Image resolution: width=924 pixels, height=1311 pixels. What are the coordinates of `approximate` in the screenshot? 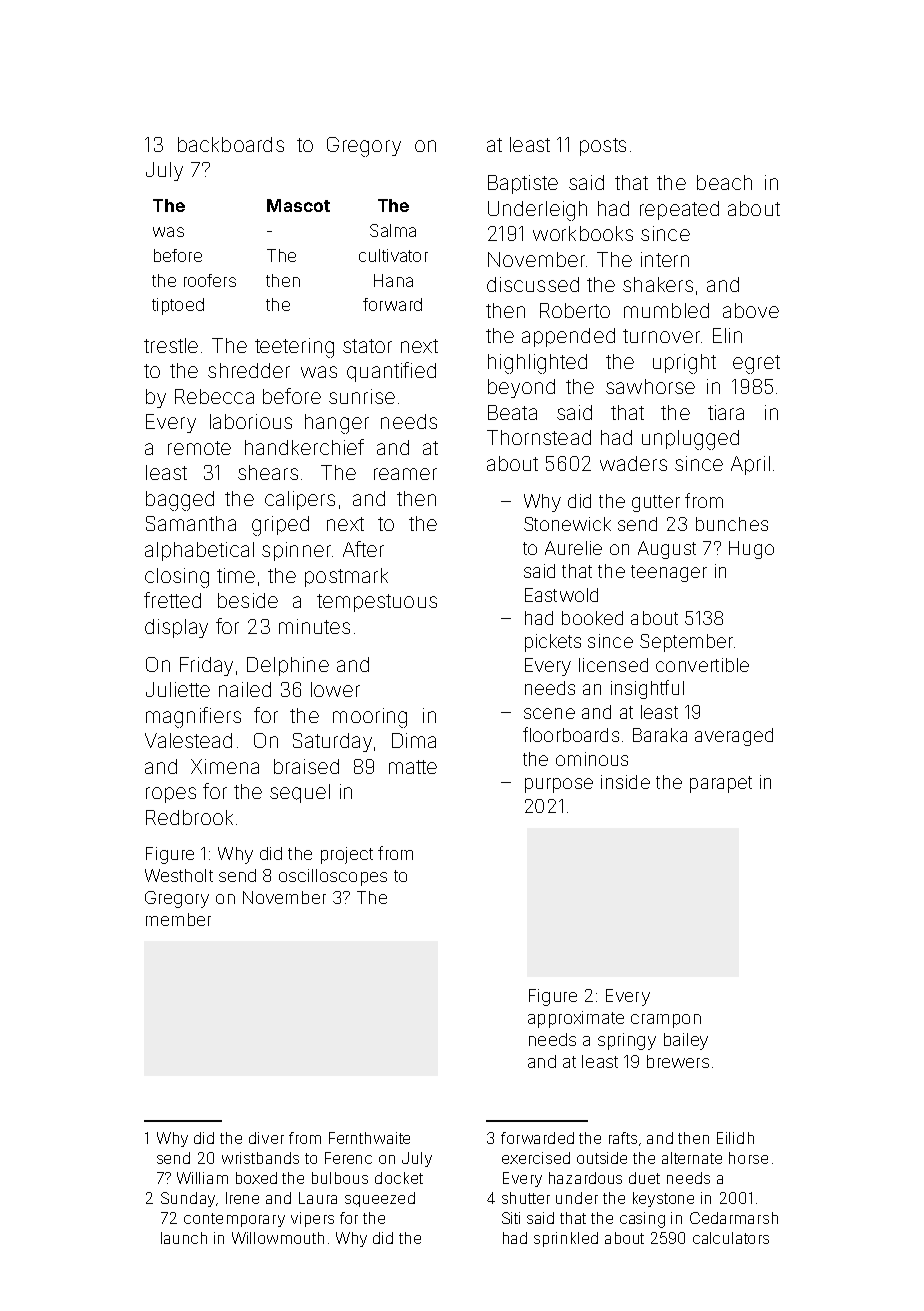 It's located at (576, 1019).
